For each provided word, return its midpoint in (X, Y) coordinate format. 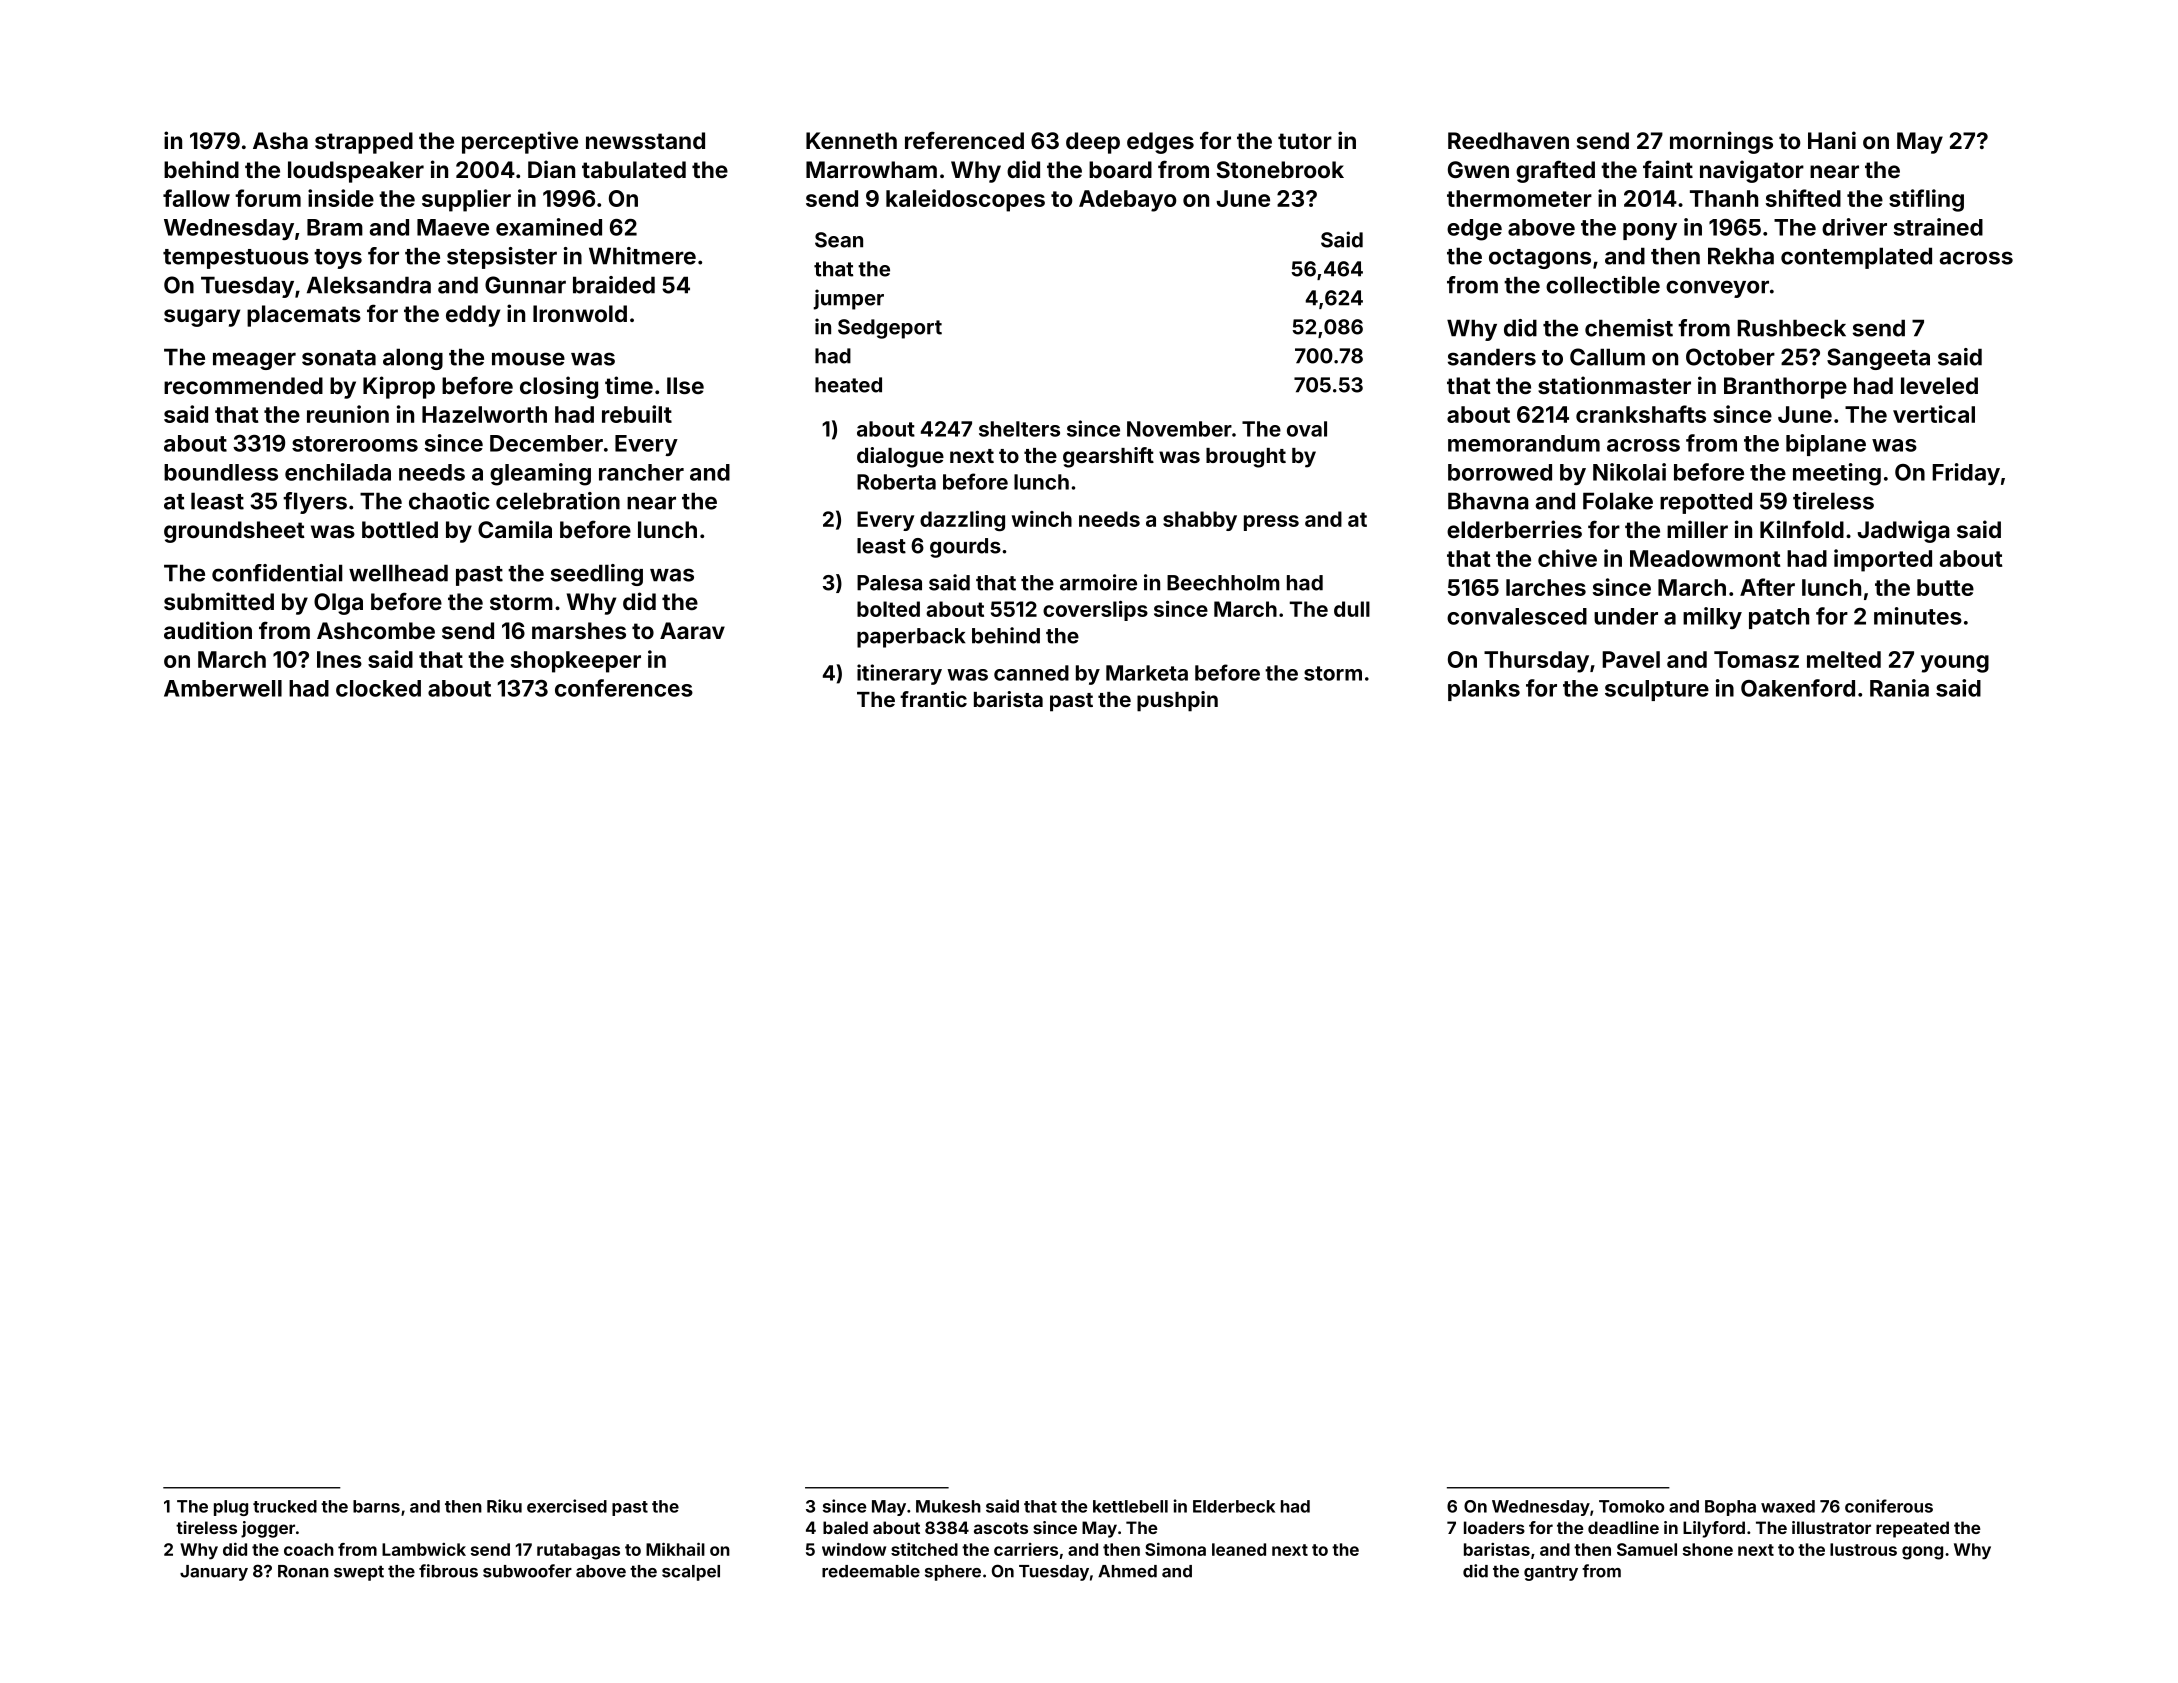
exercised (567, 1506)
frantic (933, 699)
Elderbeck (1234, 1506)
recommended (243, 385)
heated (848, 385)
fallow (196, 198)
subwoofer (527, 1571)
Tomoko (1631, 1506)
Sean (839, 240)
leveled (1939, 385)
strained (1938, 227)
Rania (1899, 688)
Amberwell (223, 688)
